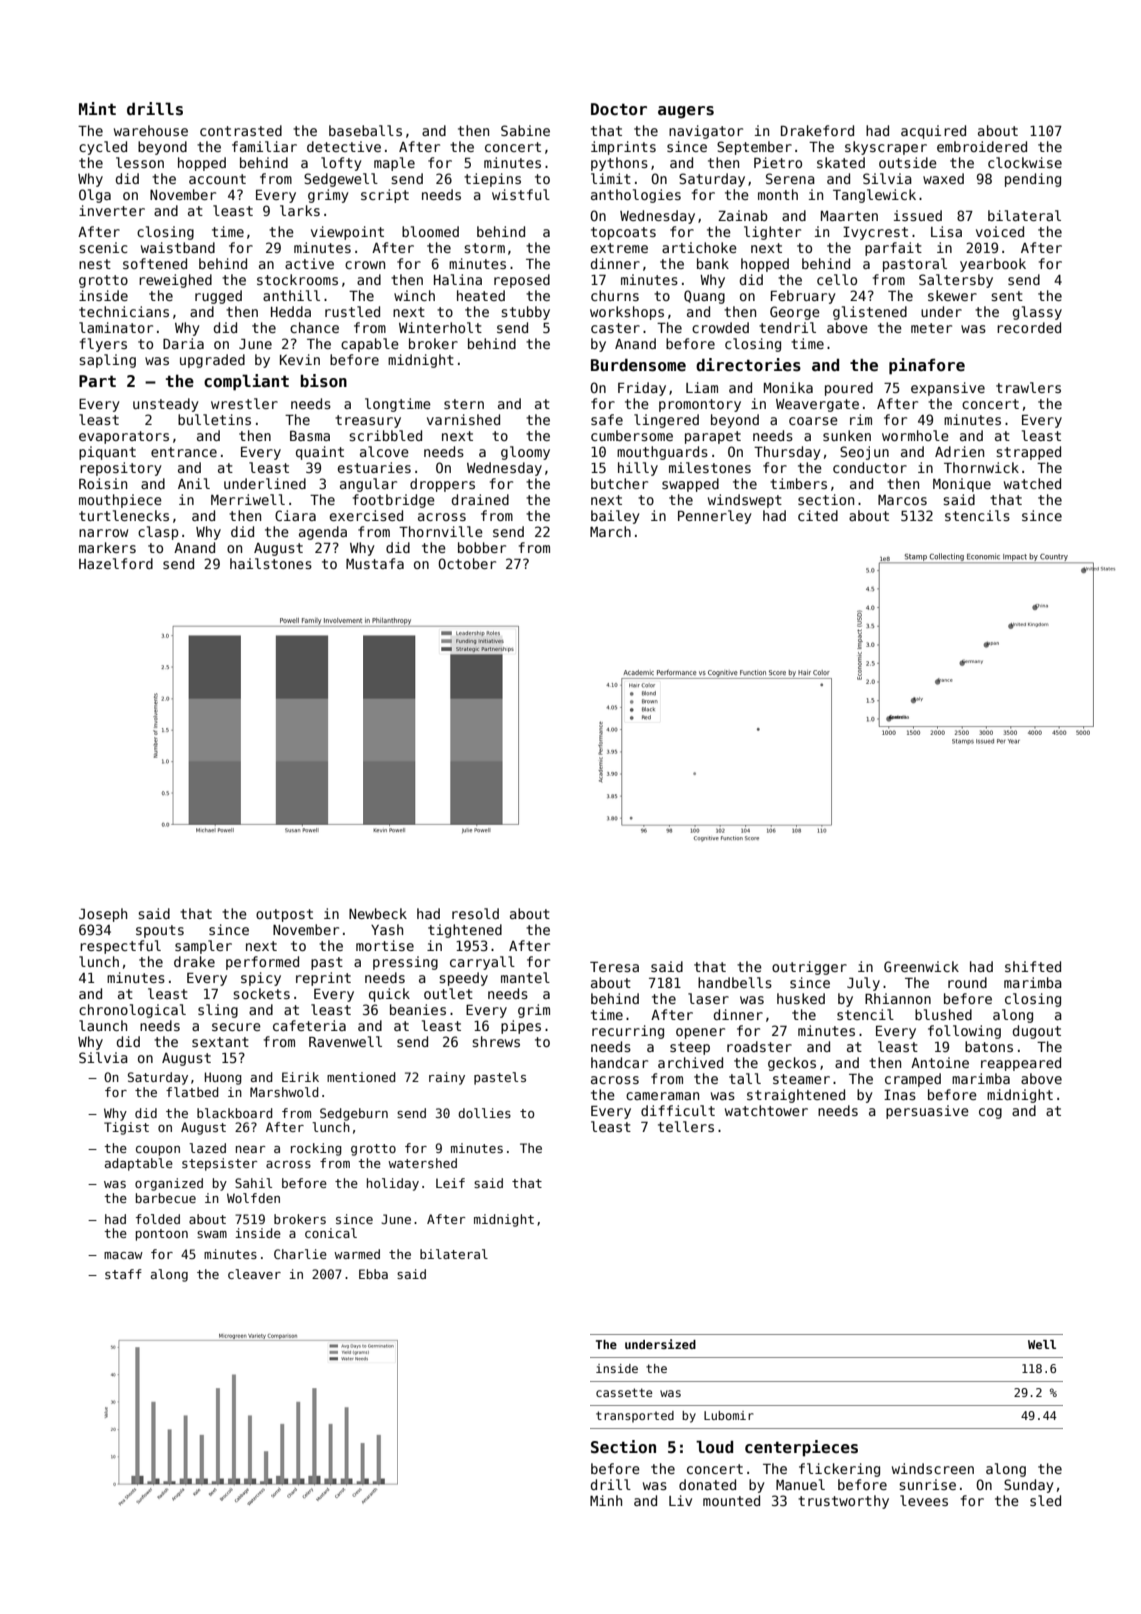 This page has height=1614, width=1141. What do you see at coordinates (375, 563) in the page?
I see `Mustafa` at bounding box center [375, 563].
